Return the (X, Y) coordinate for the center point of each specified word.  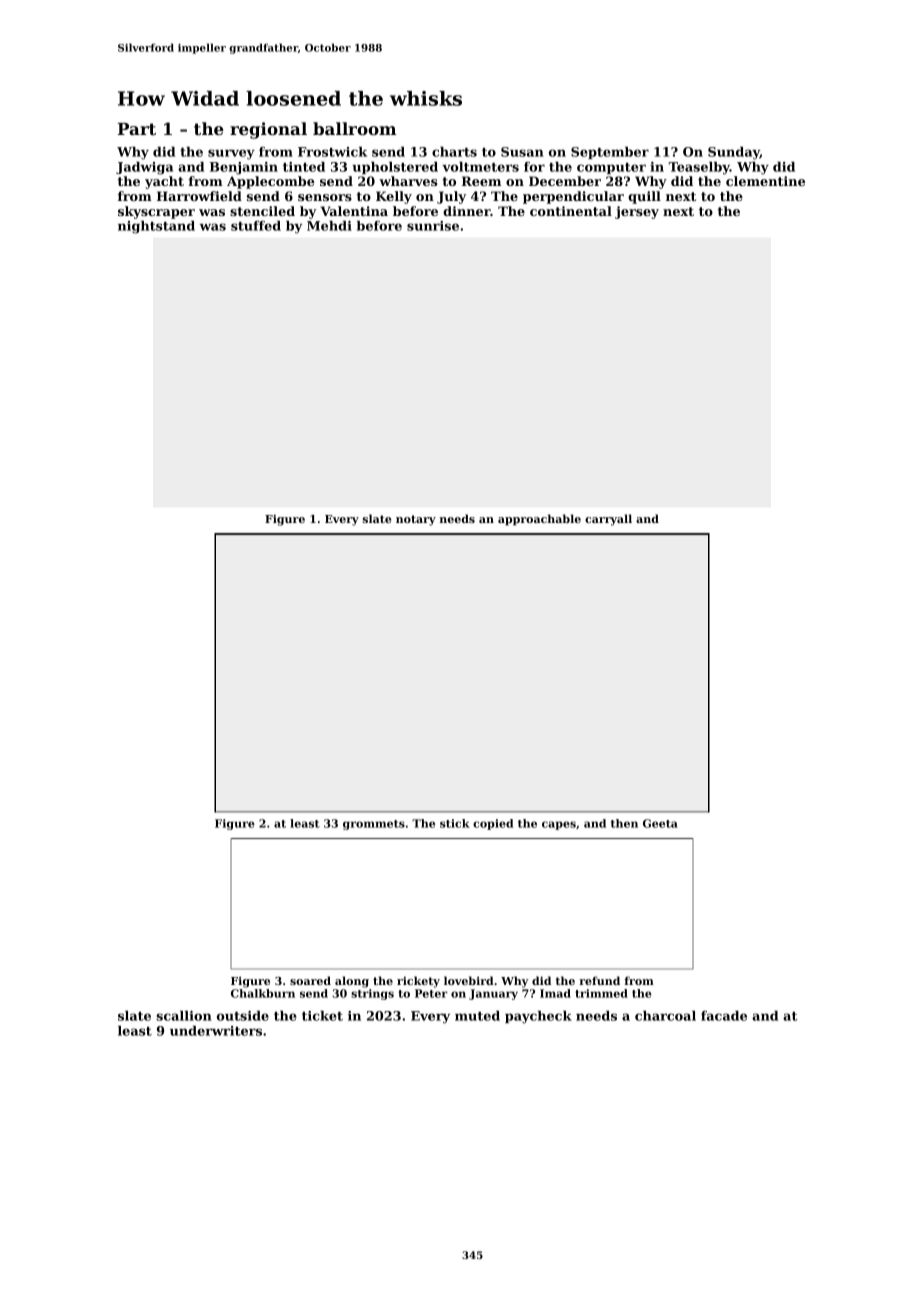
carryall (608, 520)
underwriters (216, 1031)
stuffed (256, 226)
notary (416, 520)
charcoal (665, 1016)
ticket (322, 1016)
